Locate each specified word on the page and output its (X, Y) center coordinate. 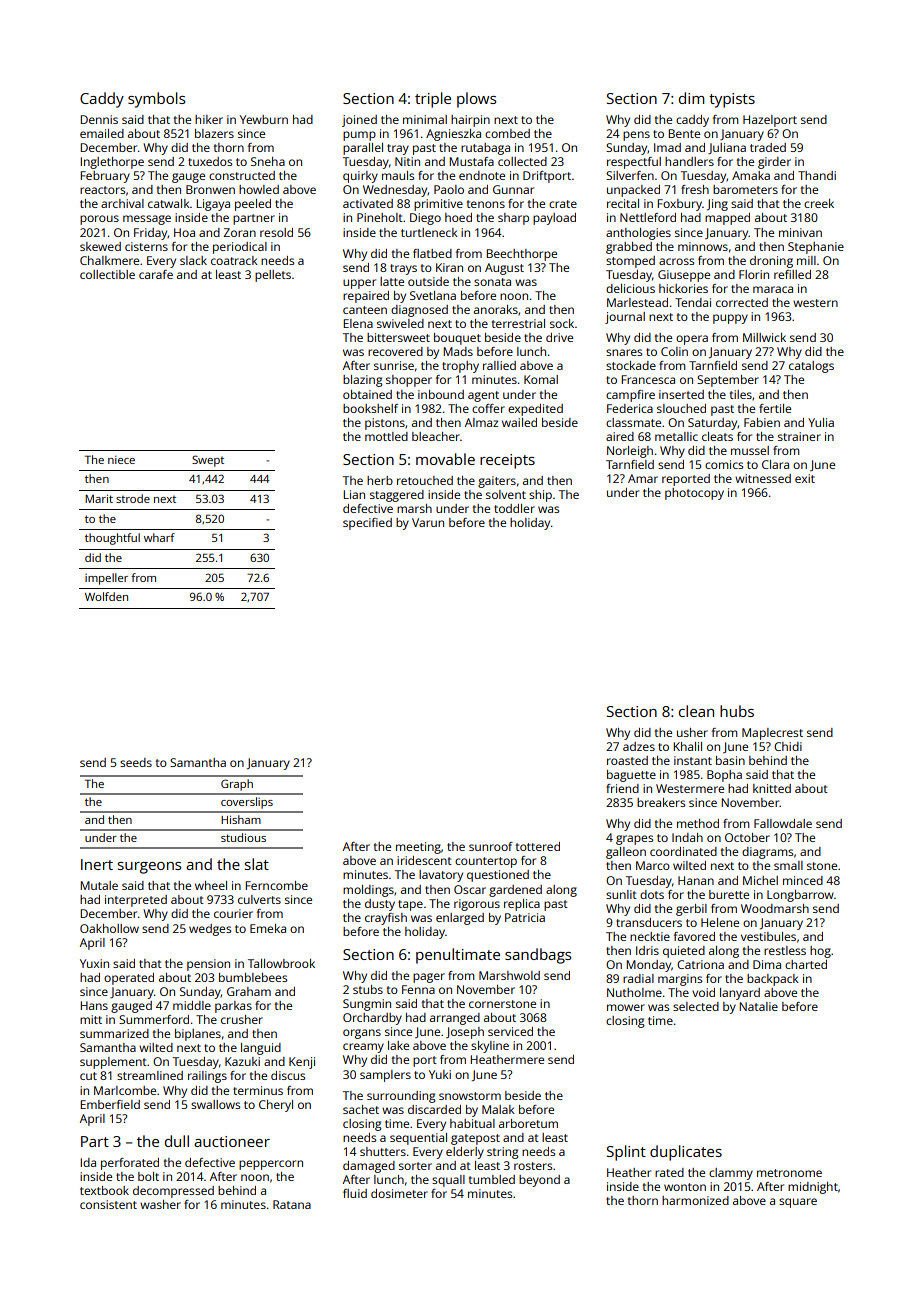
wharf (159, 537)
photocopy (694, 494)
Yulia (821, 422)
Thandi (817, 175)
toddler (514, 508)
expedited (535, 410)
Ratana (292, 1204)
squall (448, 1181)
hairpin (470, 121)
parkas (233, 1007)
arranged (455, 1019)
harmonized (695, 1200)
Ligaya (213, 205)
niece (121, 460)
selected (696, 1006)
